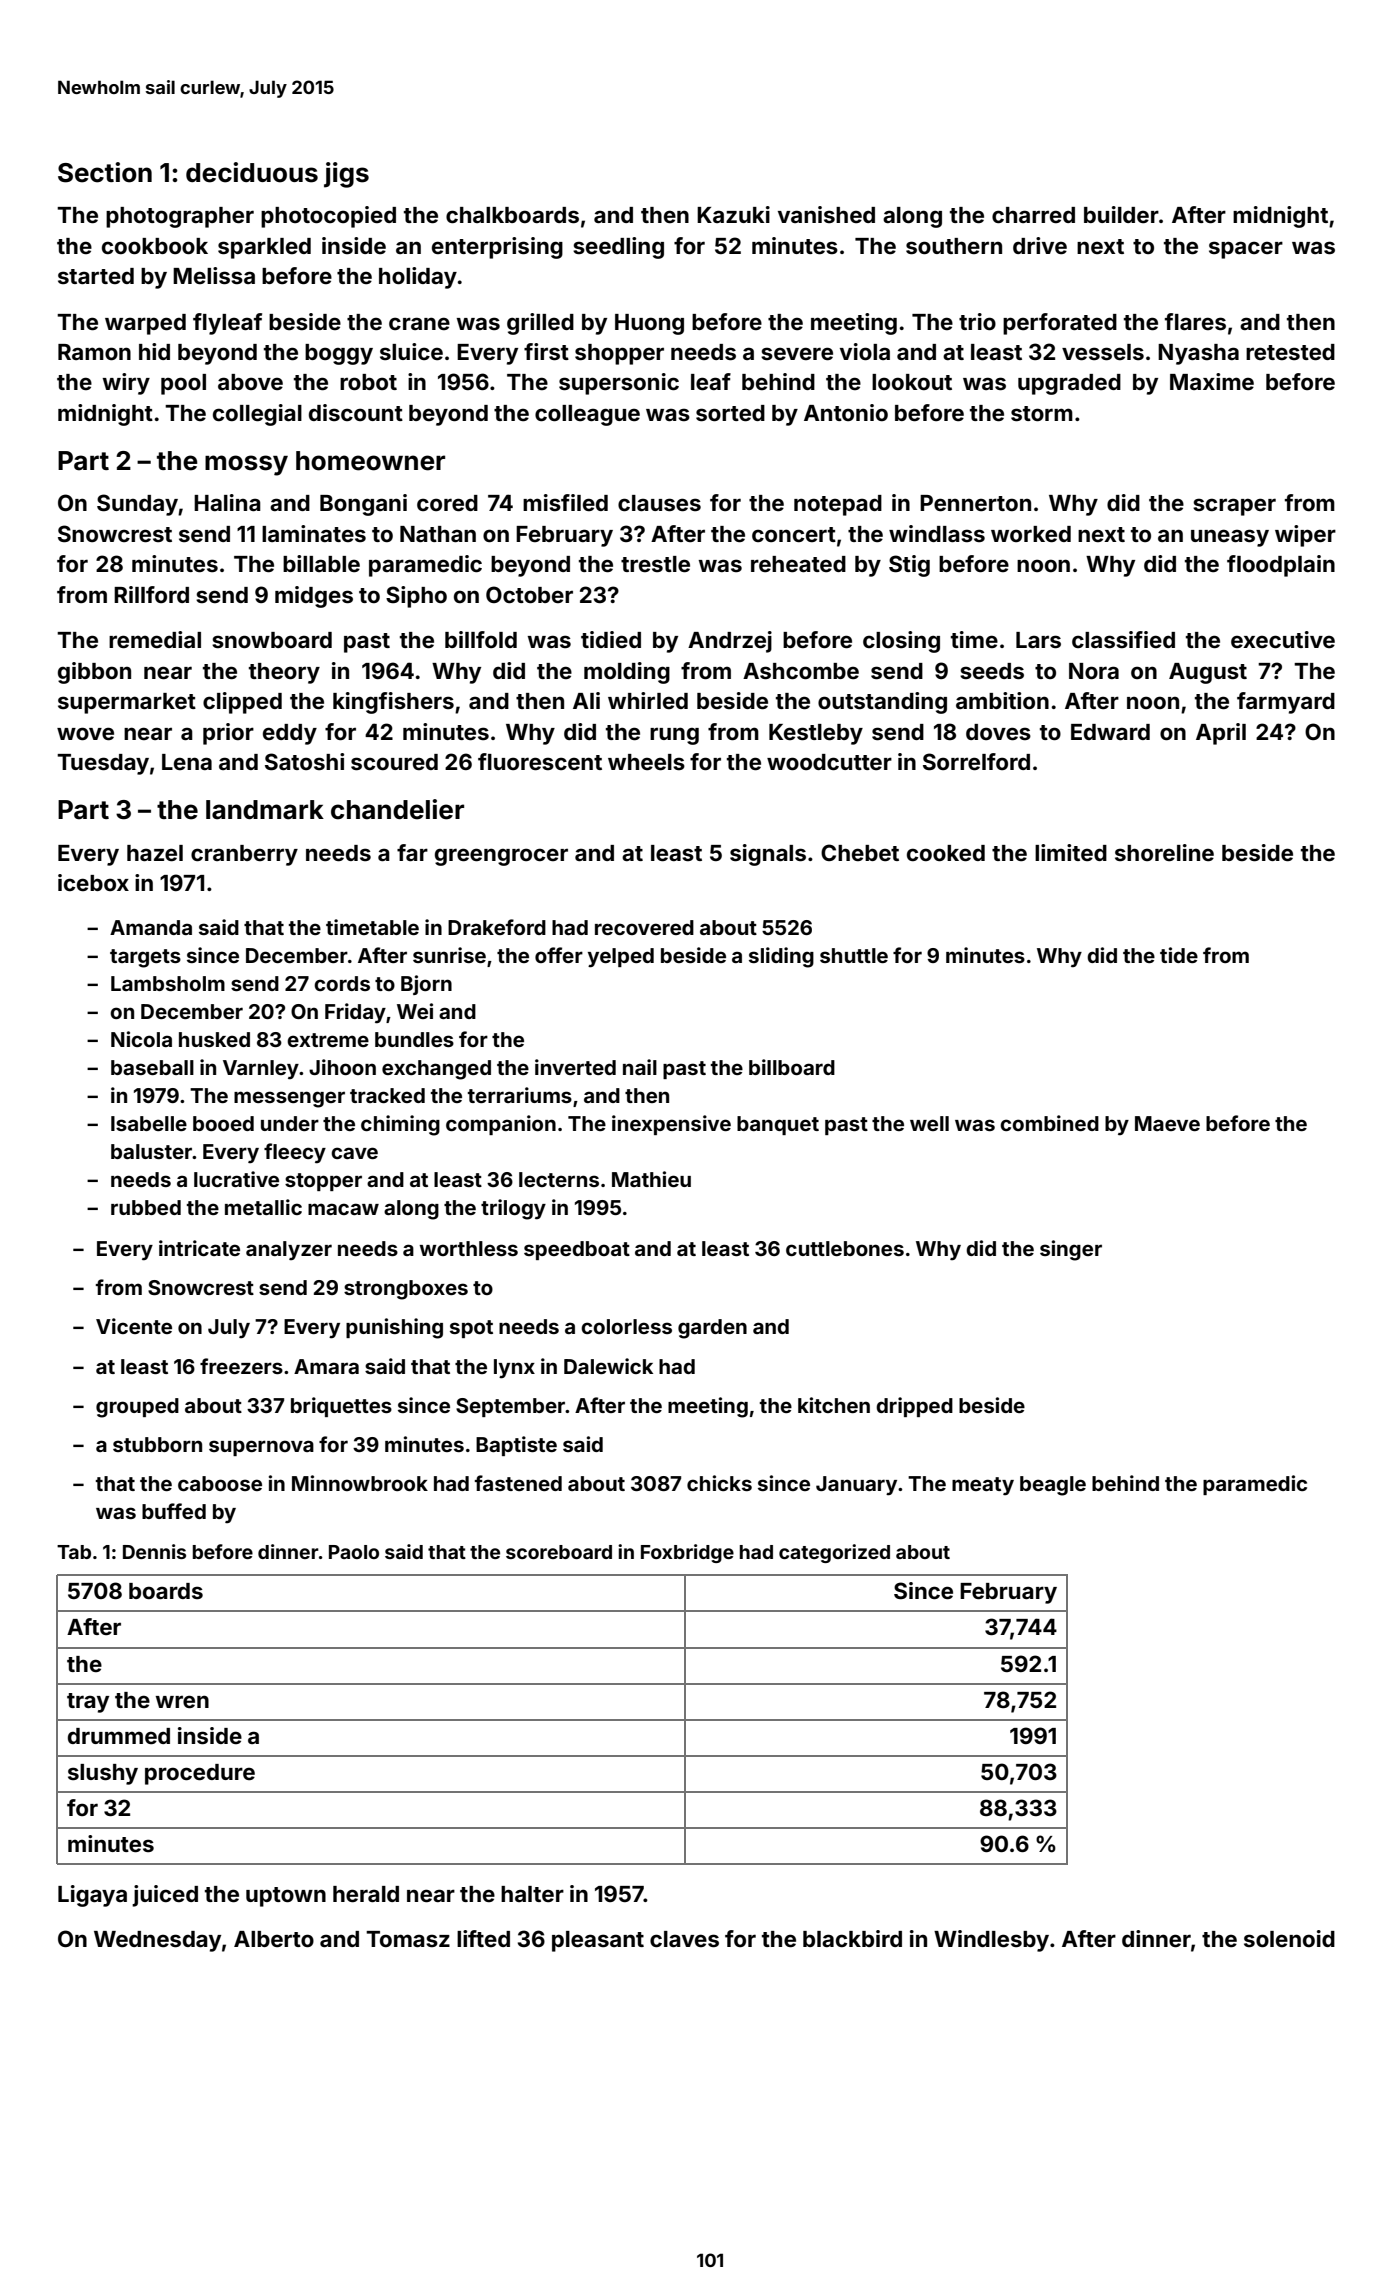 The height and width of the screenshot is (2295, 1393). What do you see at coordinates (157, 1941) in the screenshot?
I see `Wednesday` at bounding box center [157, 1941].
